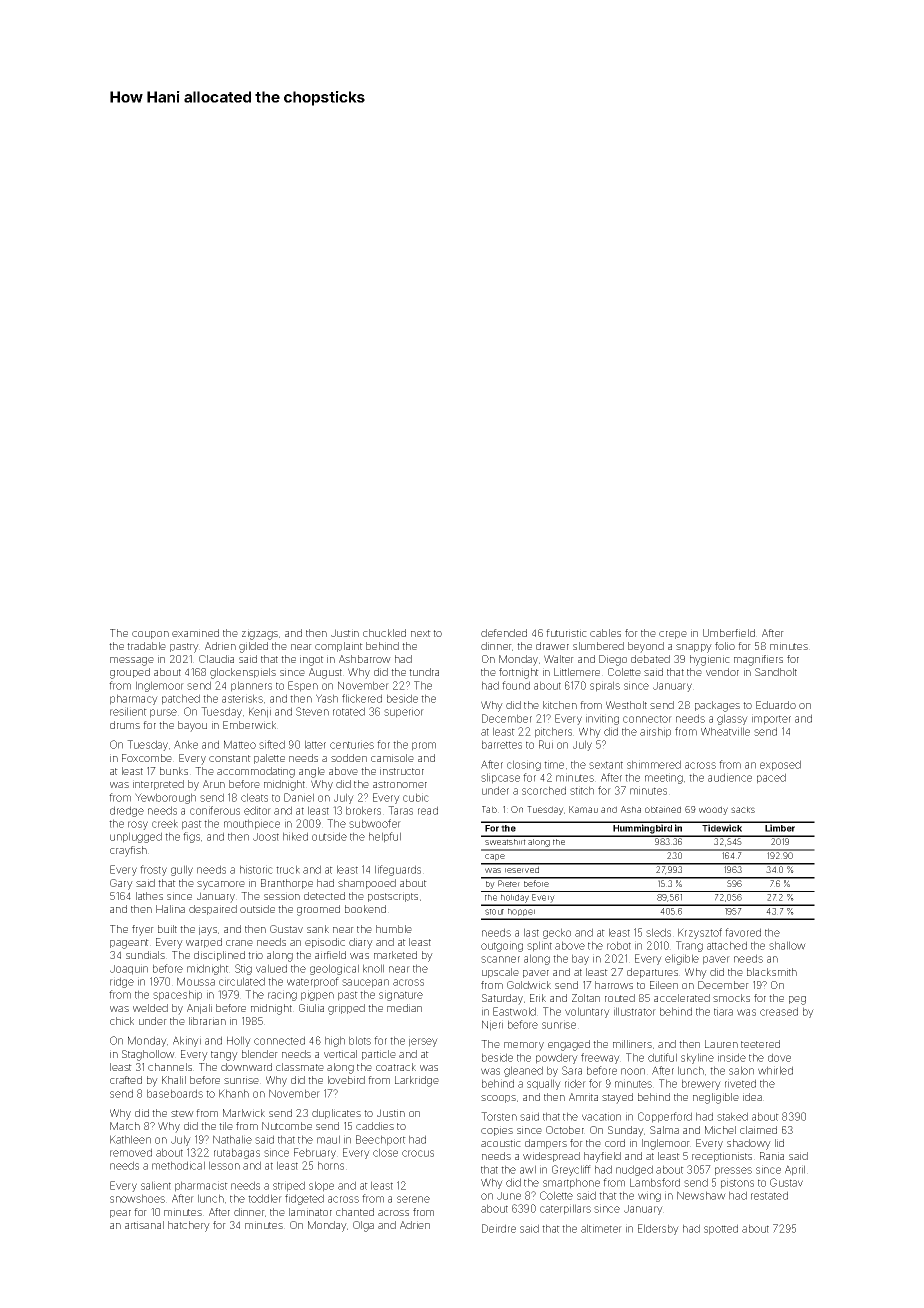 The width and height of the page is (924, 1308). Describe the element at coordinates (524, 765) in the page. I see `closing` at that location.
